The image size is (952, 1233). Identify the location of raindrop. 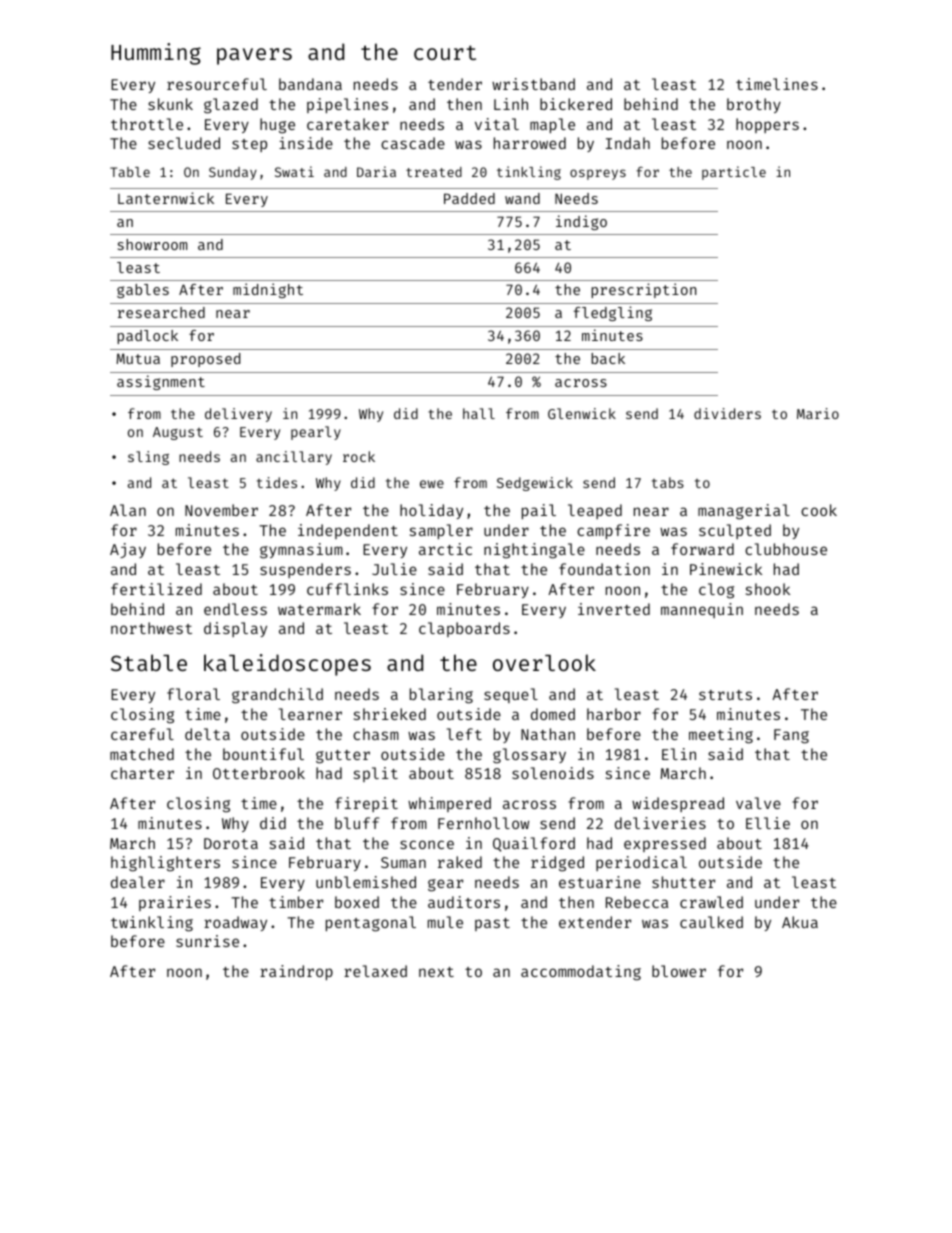
(296, 972).
